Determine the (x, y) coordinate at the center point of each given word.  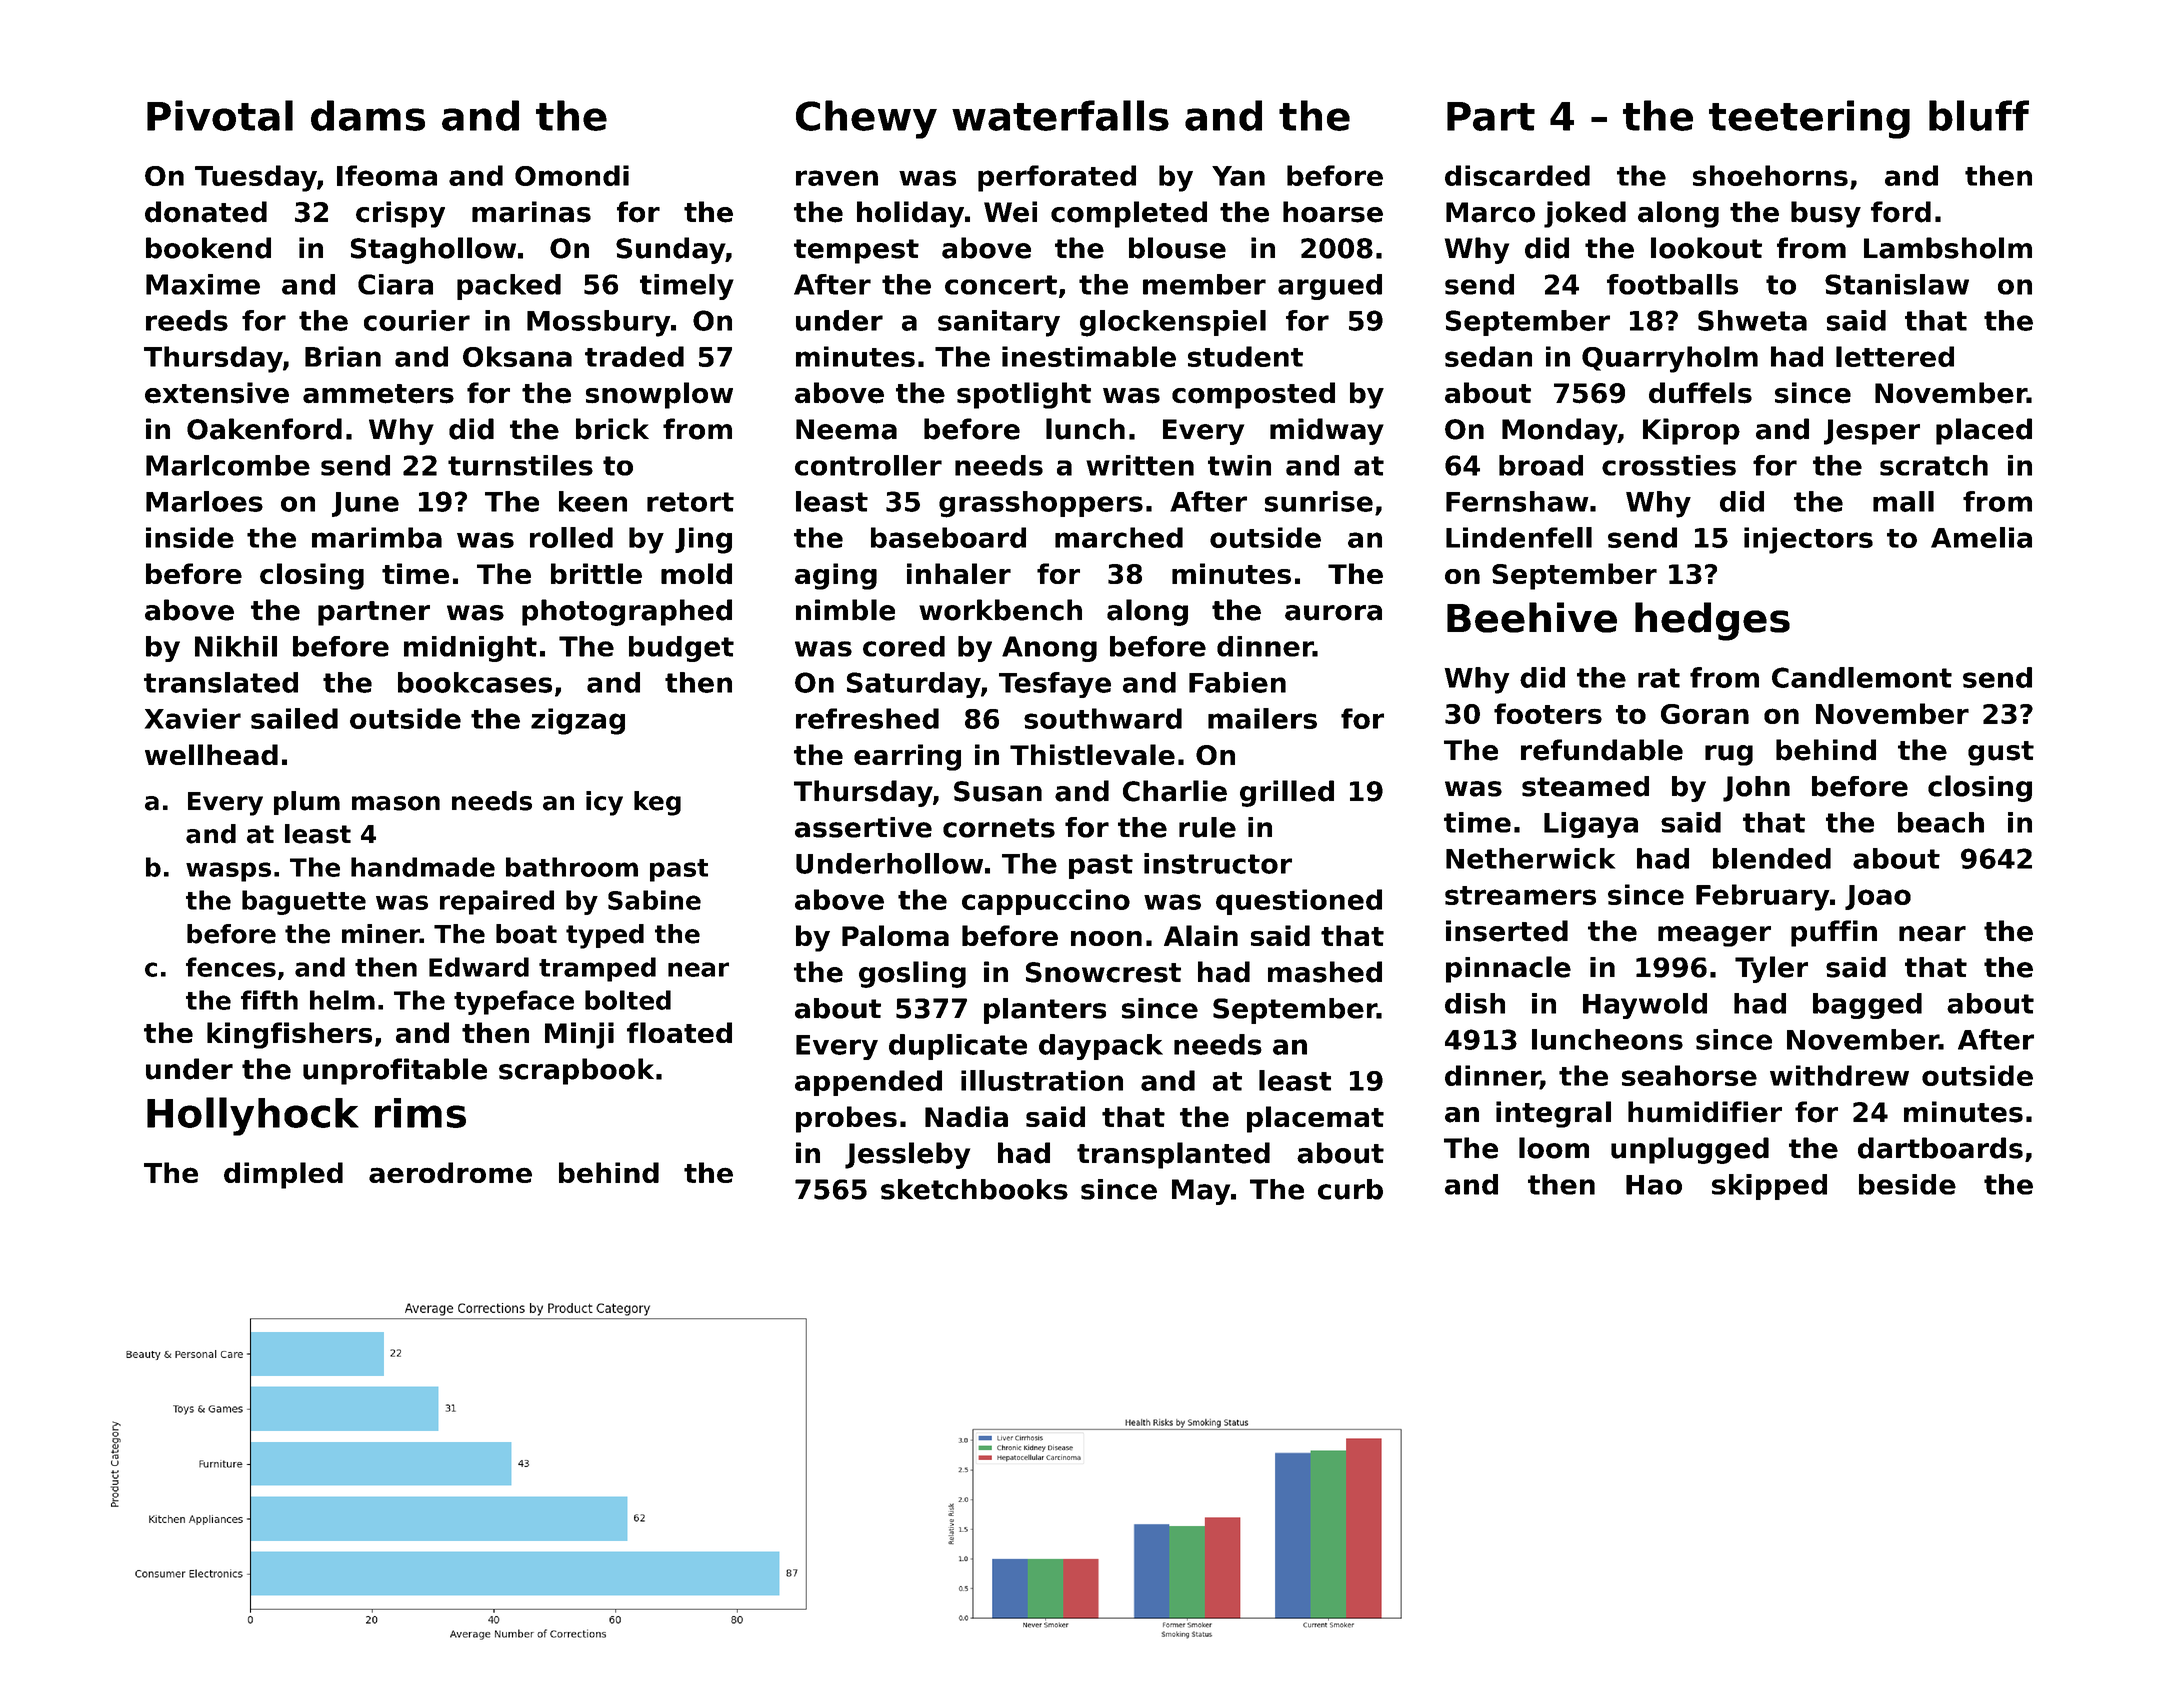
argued (1330, 287)
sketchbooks (974, 1189)
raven (837, 178)
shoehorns (1770, 175)
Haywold (1645, 1006)
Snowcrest (1103, 972)
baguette (304, 902)
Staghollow (433, 250)
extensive (217, 393)
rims (420, 1113)
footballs (1672, 284)
